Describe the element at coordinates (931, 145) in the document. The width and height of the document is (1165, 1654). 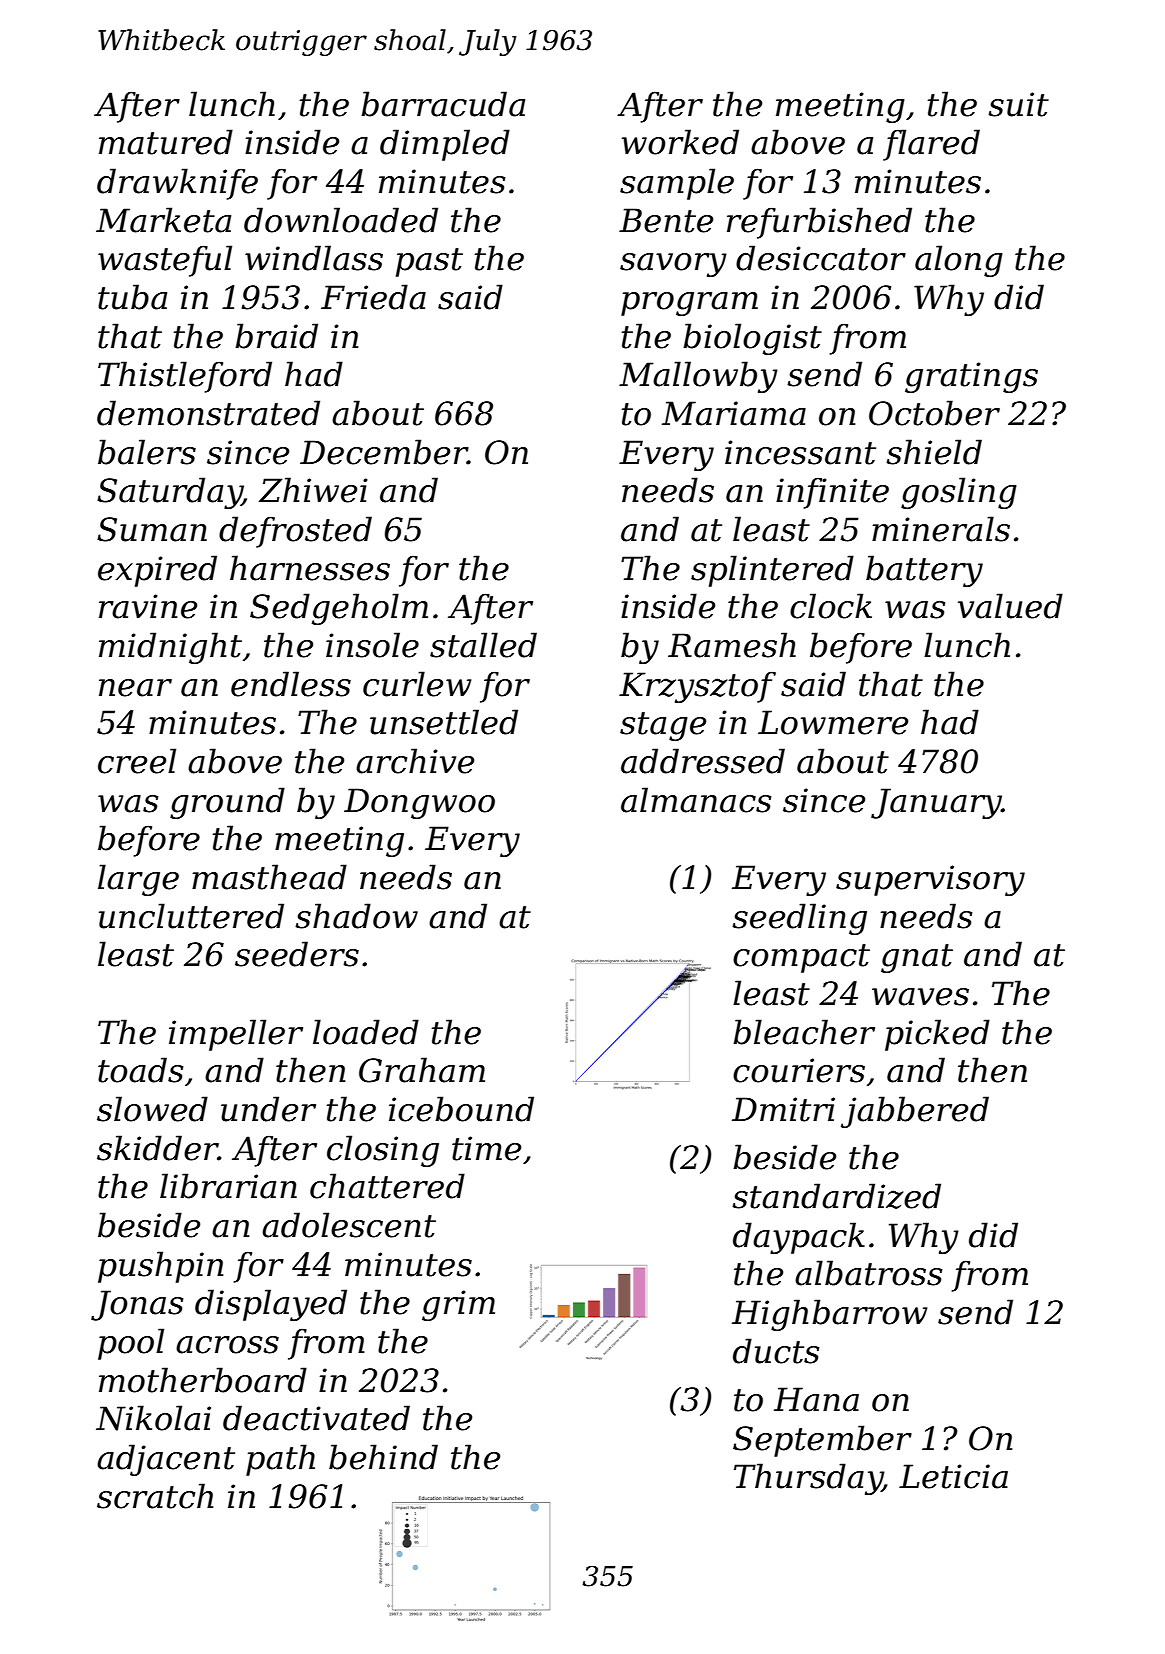
I see `flared` at that location.
